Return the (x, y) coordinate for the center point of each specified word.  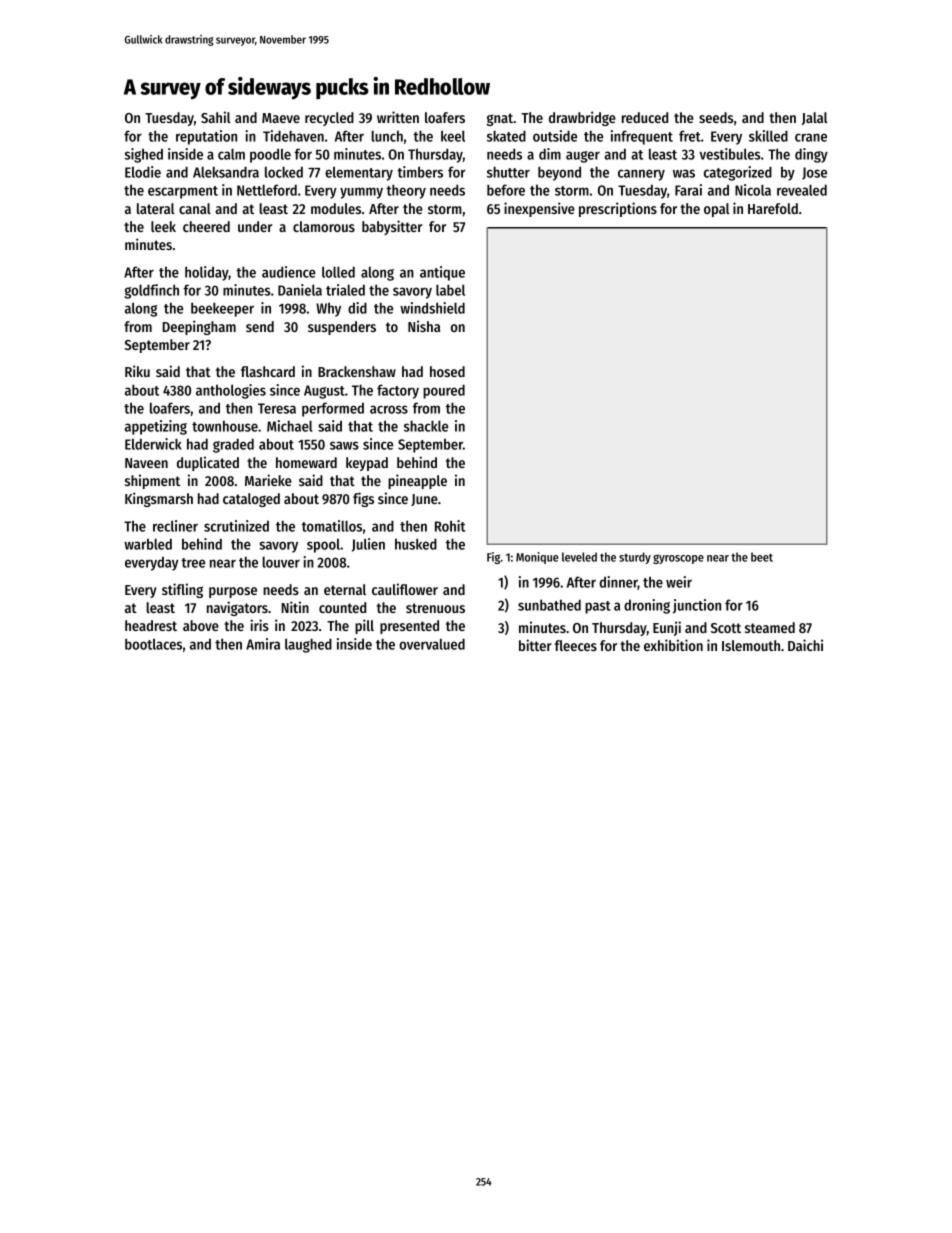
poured (444, 391)
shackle (426, 426)
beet (762, 557)
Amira (263, 644)
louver (281, 562)
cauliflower (405, 589)
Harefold (773, 208)
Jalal (815, 118)
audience (289, 272)
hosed (447, 371)
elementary (359, 173)
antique (442, 273)
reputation (206, 137)
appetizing (156, 427)
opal (717, 210)
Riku (137, 371)
